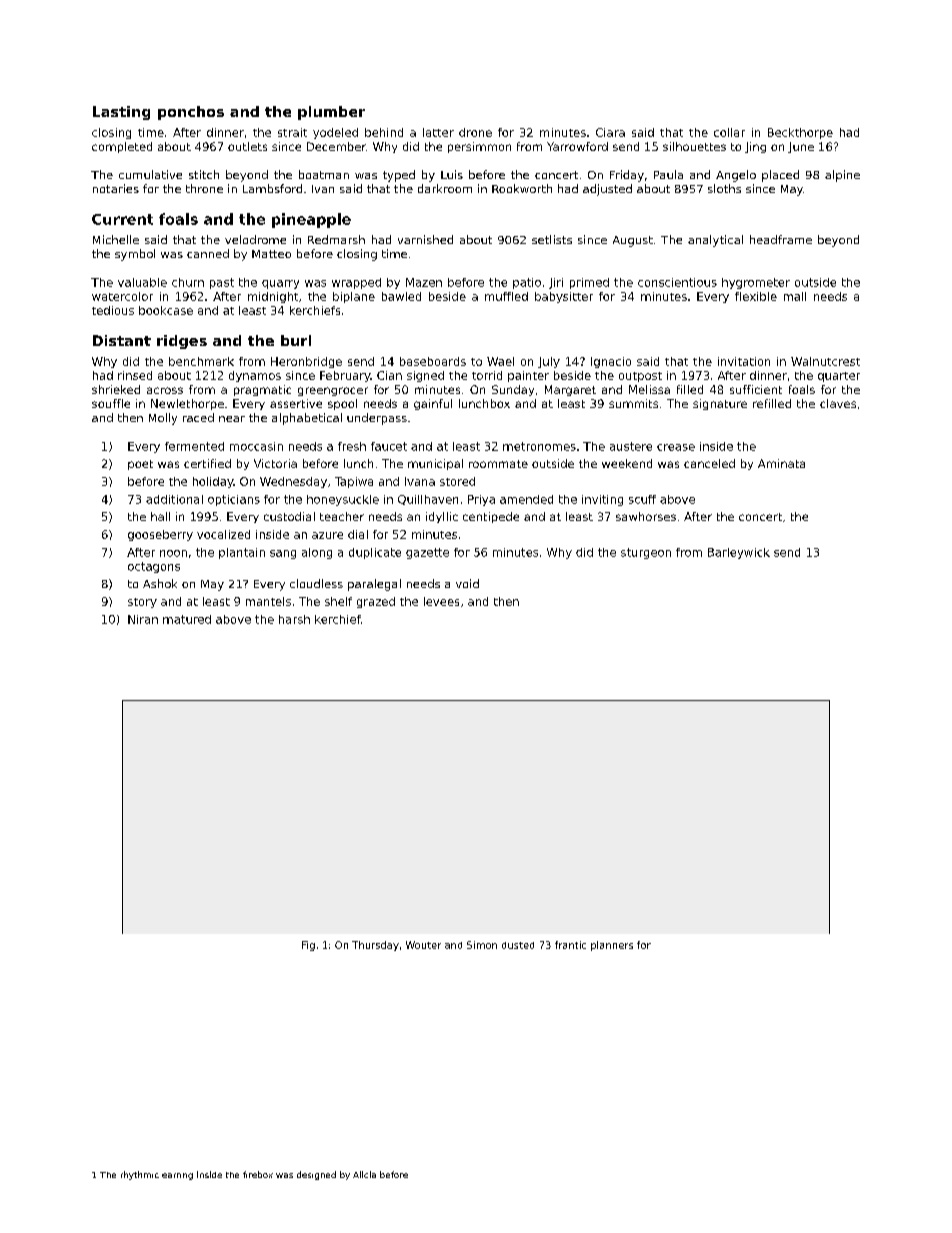  What do you see at coordinates (268, 601) in the image?
I see `mantels` at bounding box center [268, 601].
